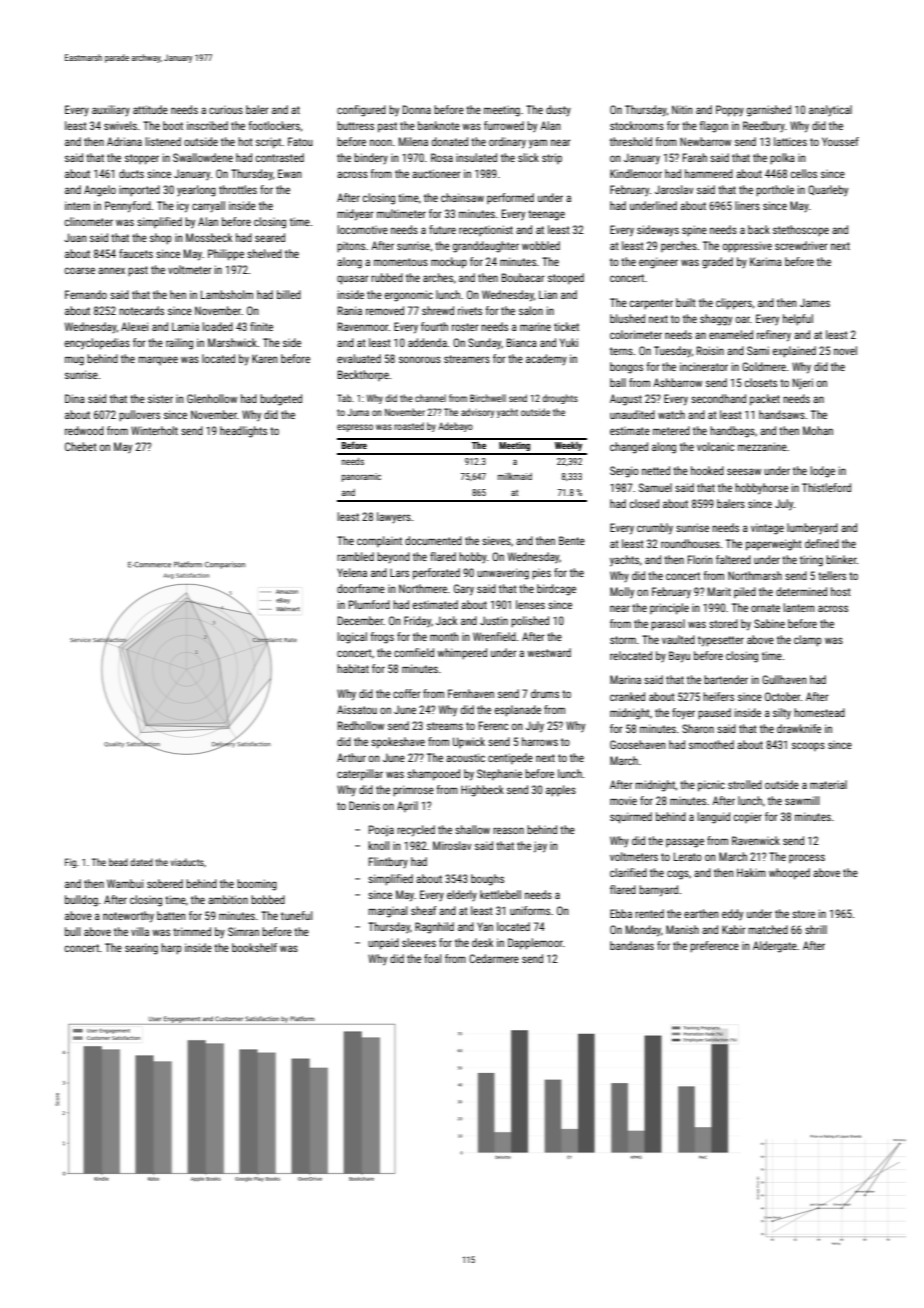  Describe the element at coordinates (118, 862) in the screenshot. I see `bead` at that location.
